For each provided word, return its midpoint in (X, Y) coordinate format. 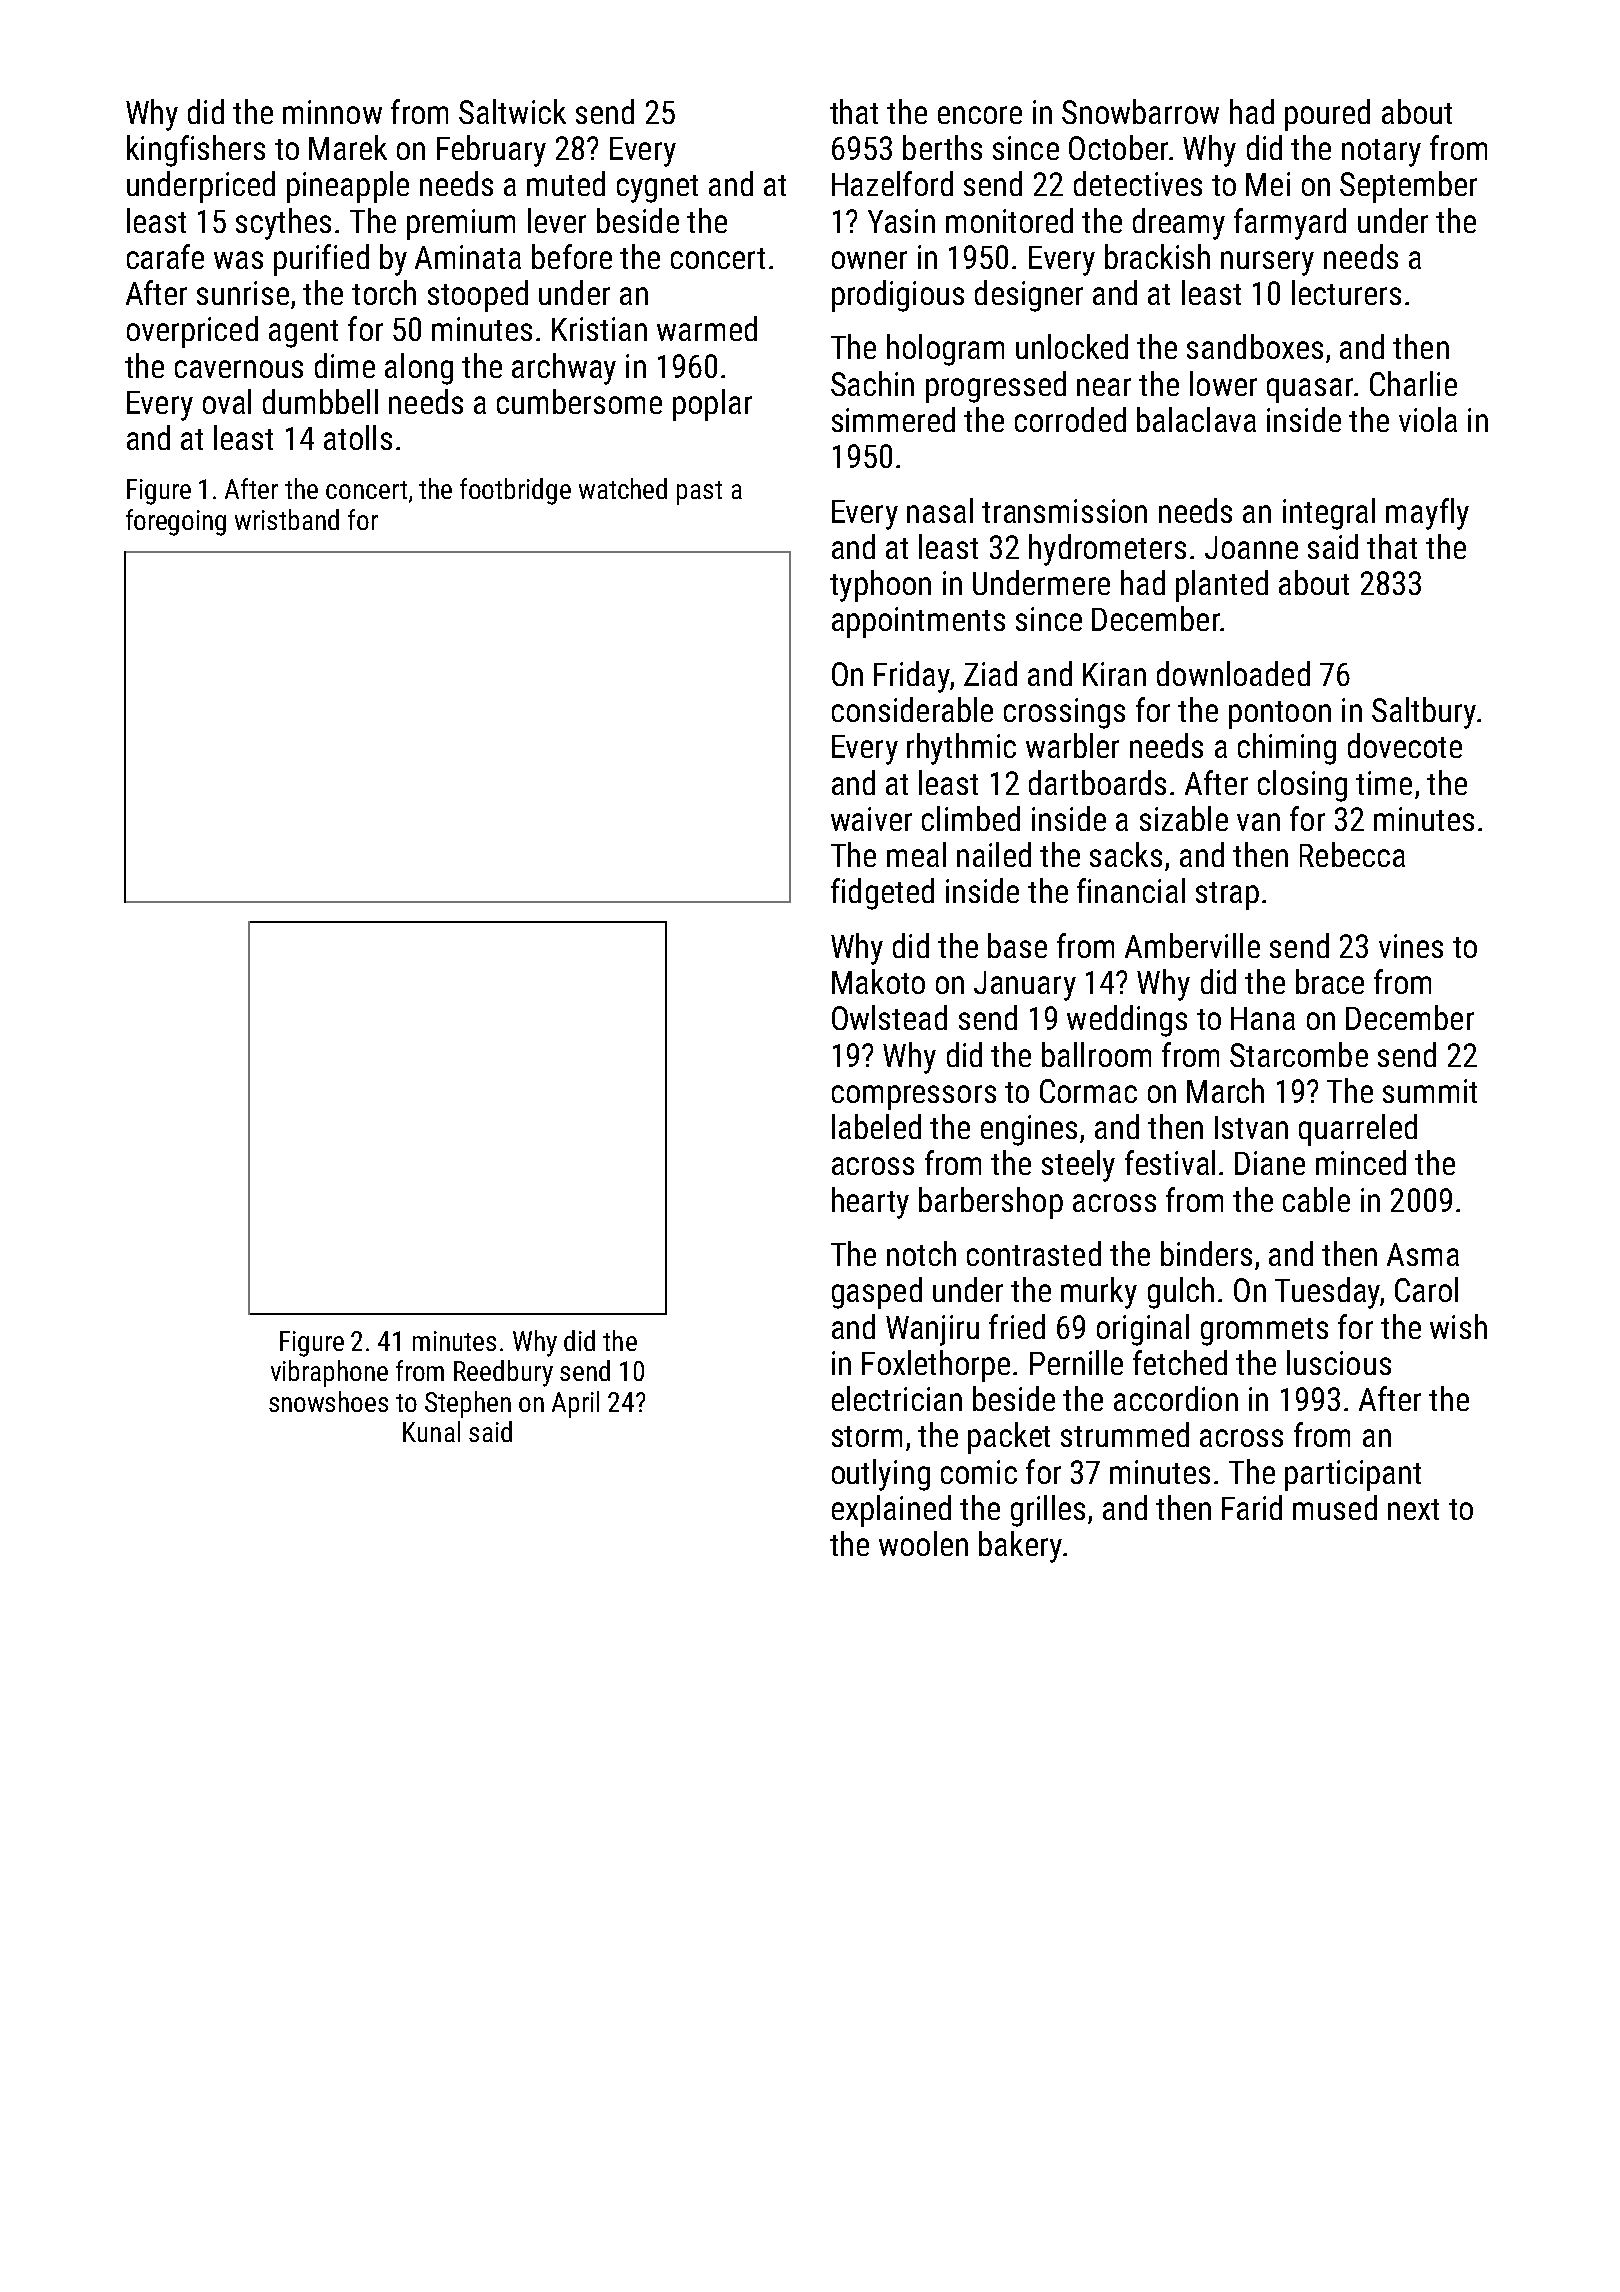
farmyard (1290, 224)
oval (227, 401)
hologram (945, 350)
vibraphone (329, 1373)
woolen (923, 1543)
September (1408, 187)
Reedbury (503, 1373)
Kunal (431, 1431)
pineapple (348, 187)
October (1118, 147)
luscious (1339, 1362)
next (1413, 1509)
